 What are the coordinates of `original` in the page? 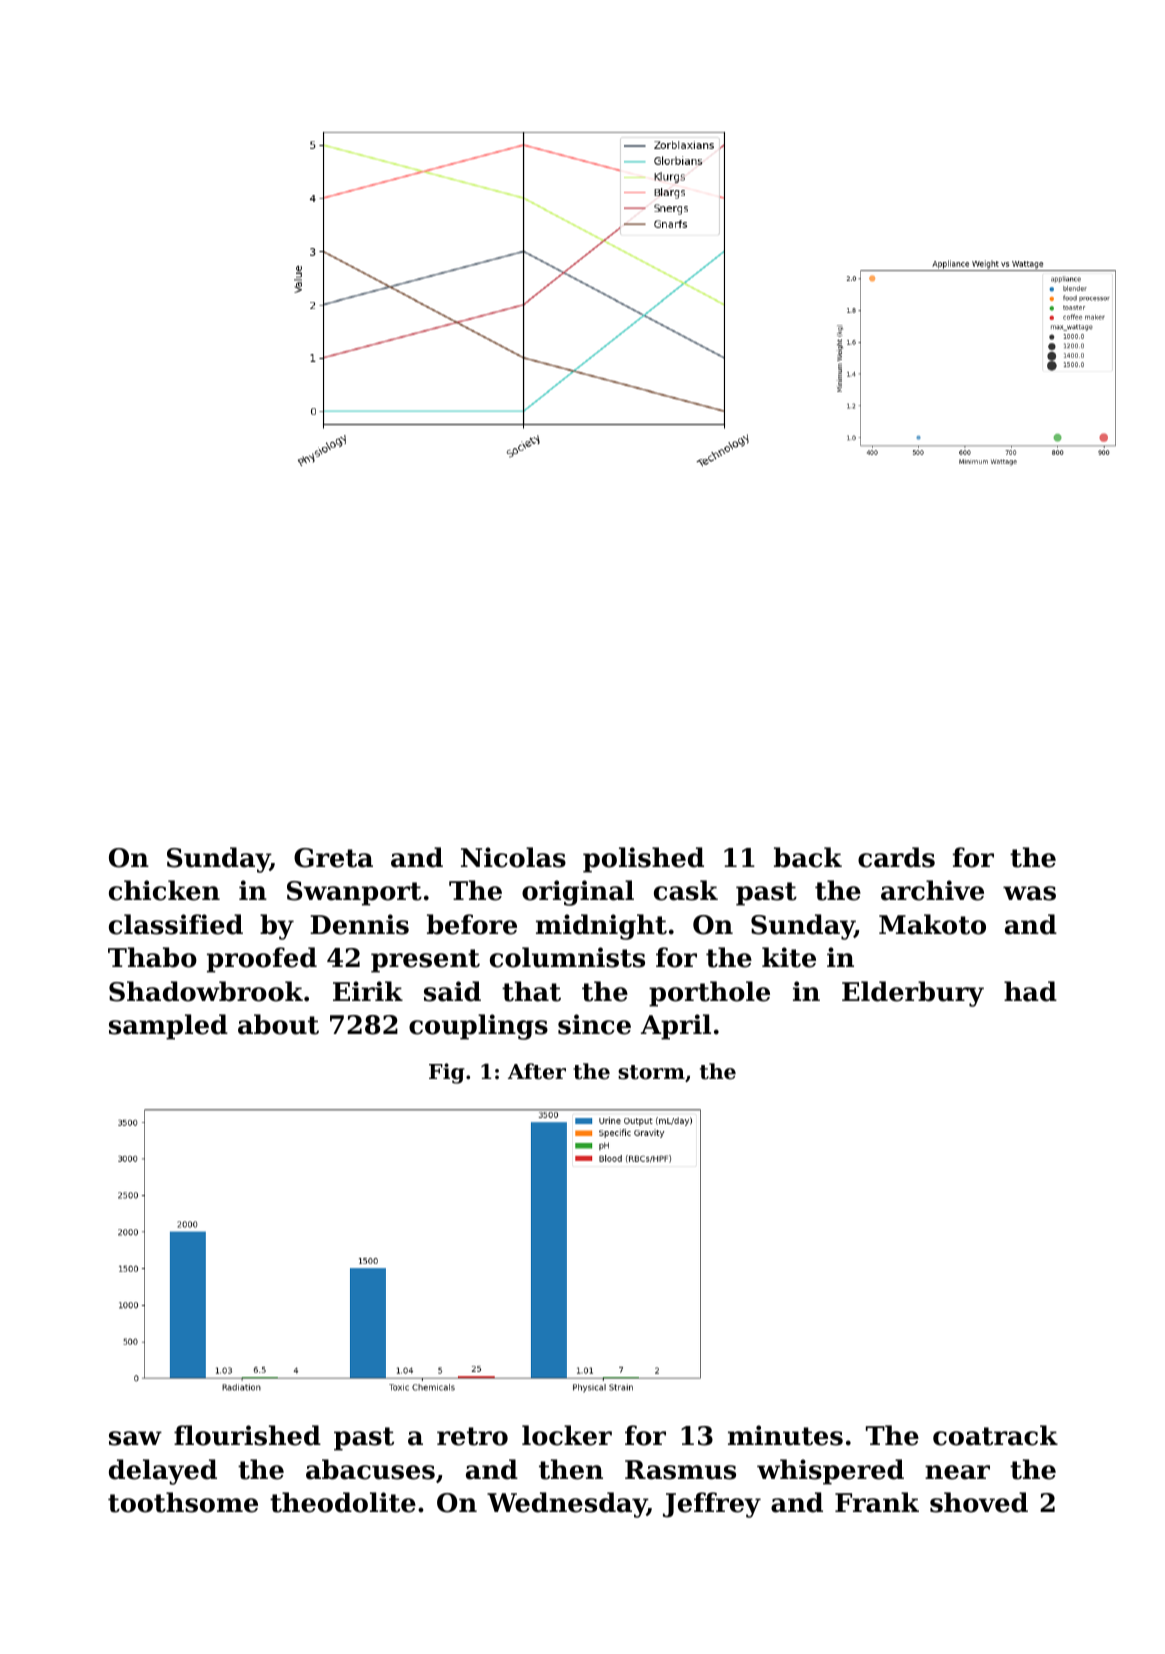 It's located at (578, 893).
